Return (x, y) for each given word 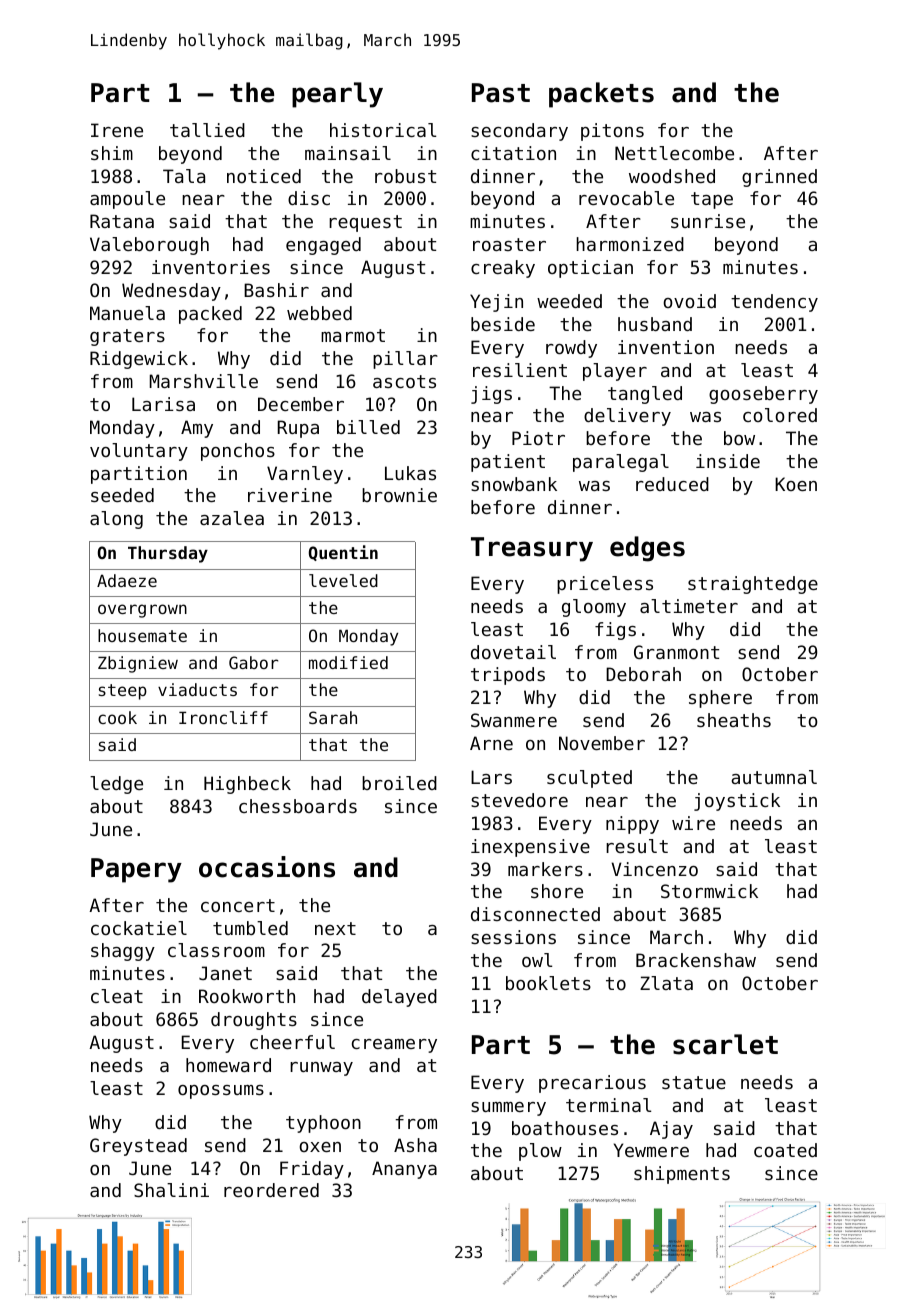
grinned (779, 178)
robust (405, 176)
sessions (513, 937)
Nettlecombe (674, 153)
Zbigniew (138, 664)
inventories (211, 267)
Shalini (171, 1190)
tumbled (250, 928)
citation (513, 153)
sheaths (734, 720)
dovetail (513, 652)
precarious (592, 1084)
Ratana (122, 221)
